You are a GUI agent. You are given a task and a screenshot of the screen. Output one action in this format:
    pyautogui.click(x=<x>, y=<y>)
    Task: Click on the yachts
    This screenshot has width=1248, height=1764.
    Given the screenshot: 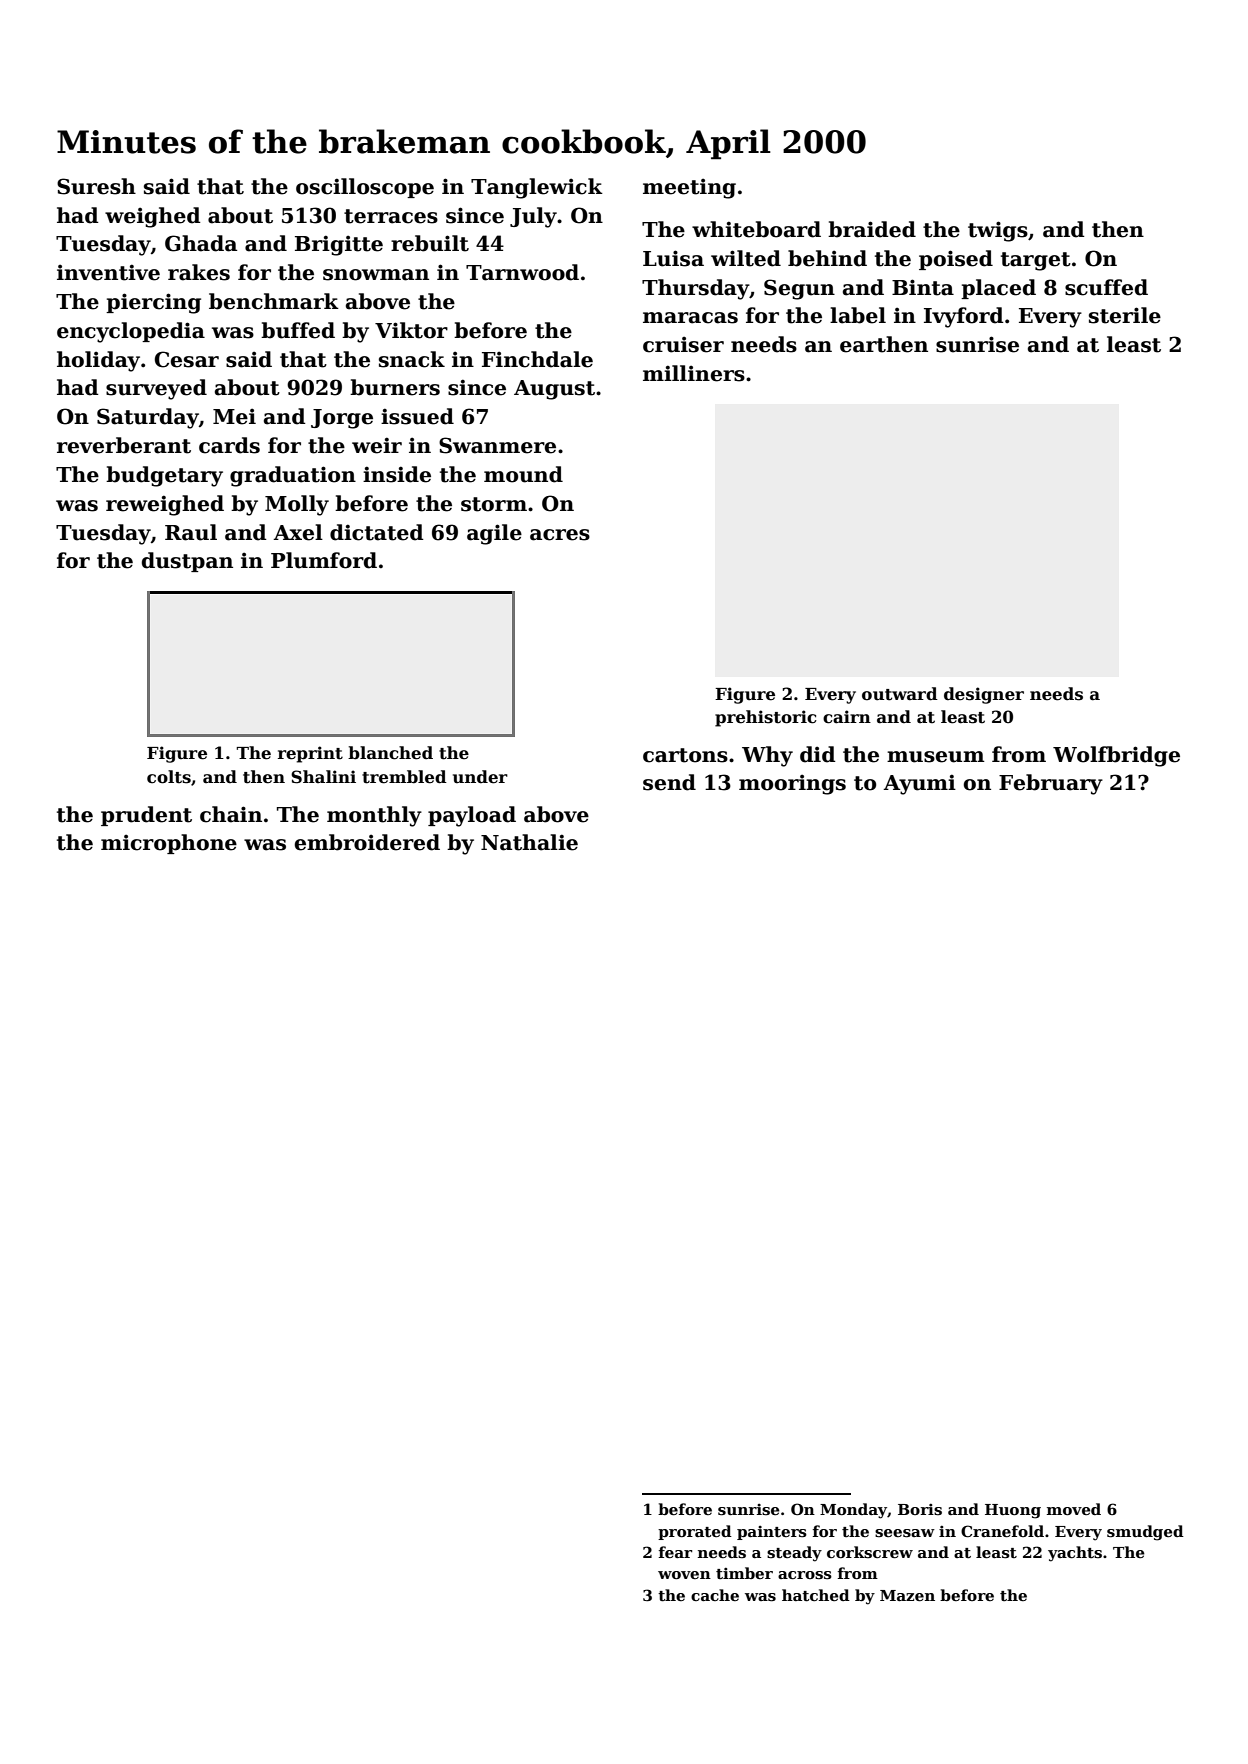 What is the action you would take?
    pyautogui.click(x=1075, y=1554)
